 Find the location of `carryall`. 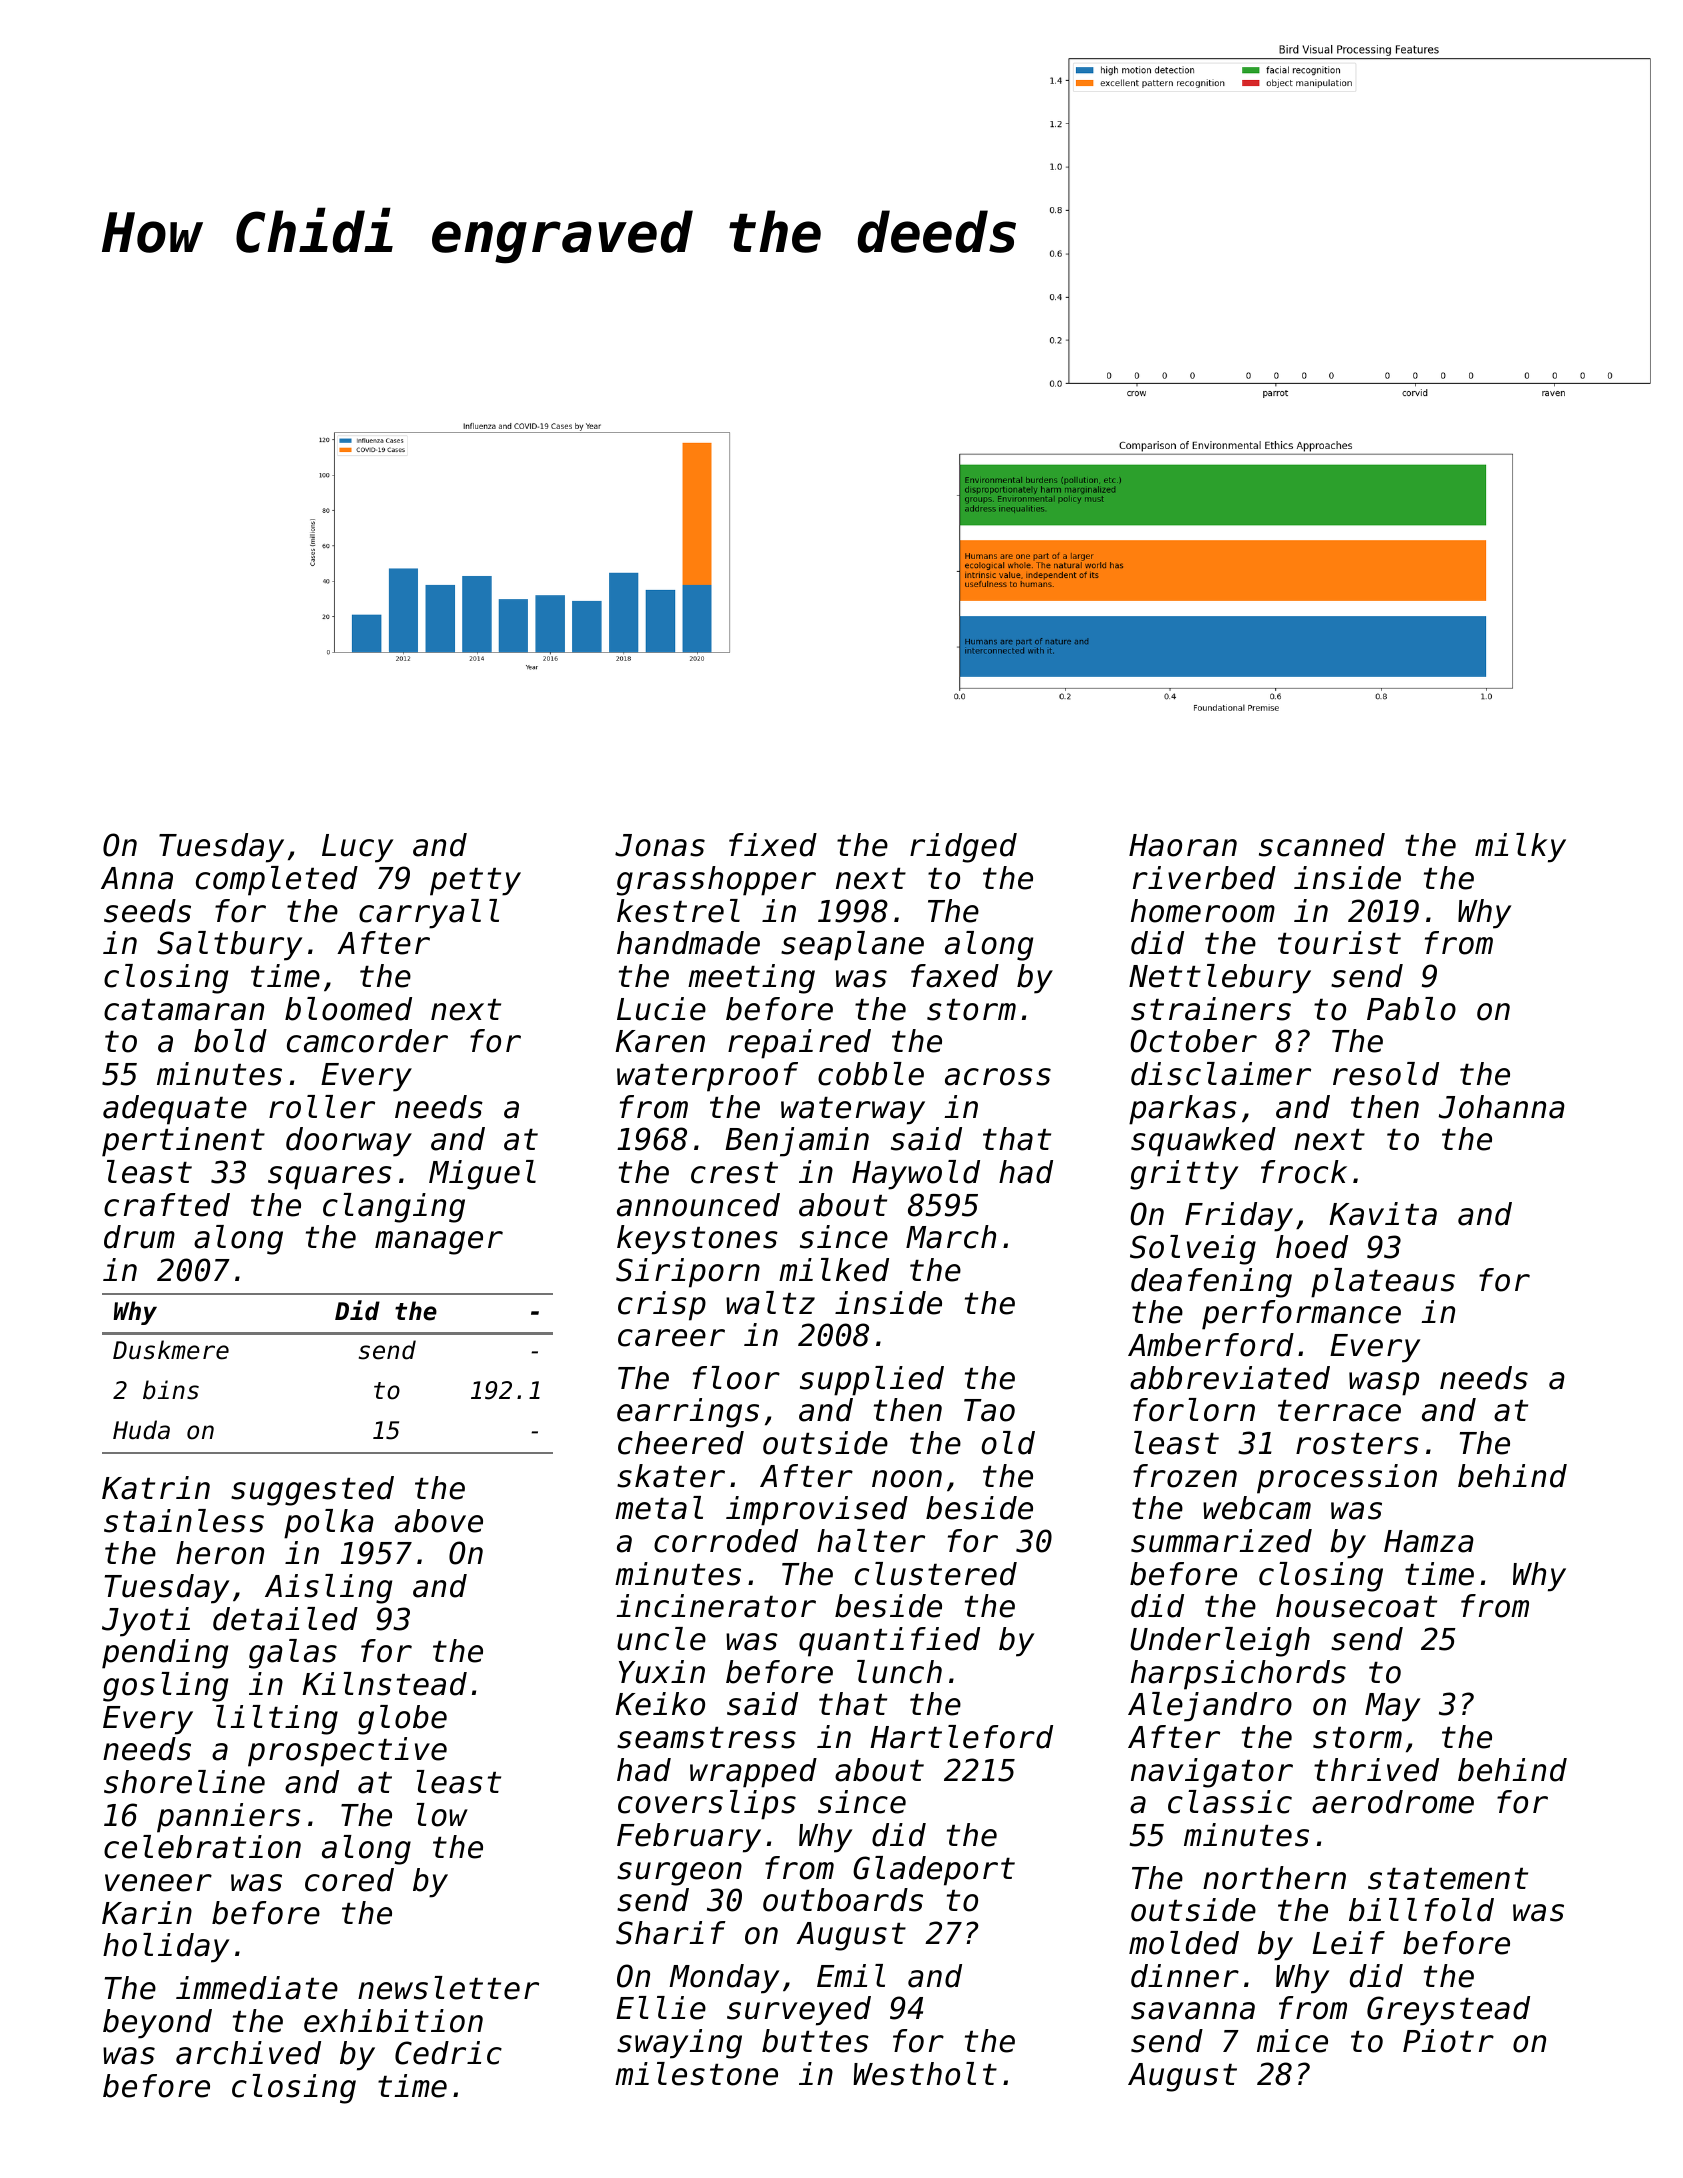

carryall is located at coordinates (429, 914).
